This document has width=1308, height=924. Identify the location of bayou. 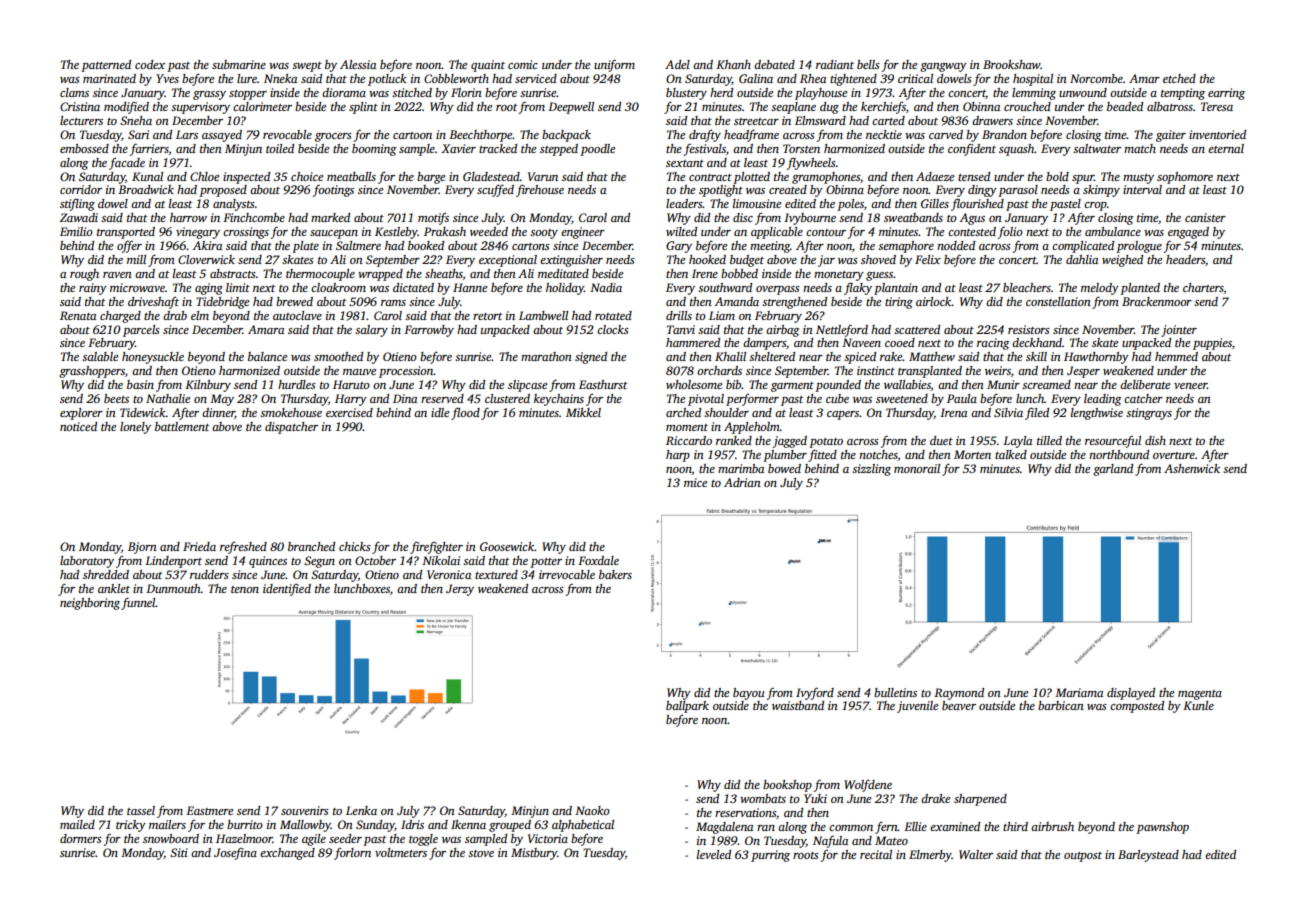
(749, 694).
